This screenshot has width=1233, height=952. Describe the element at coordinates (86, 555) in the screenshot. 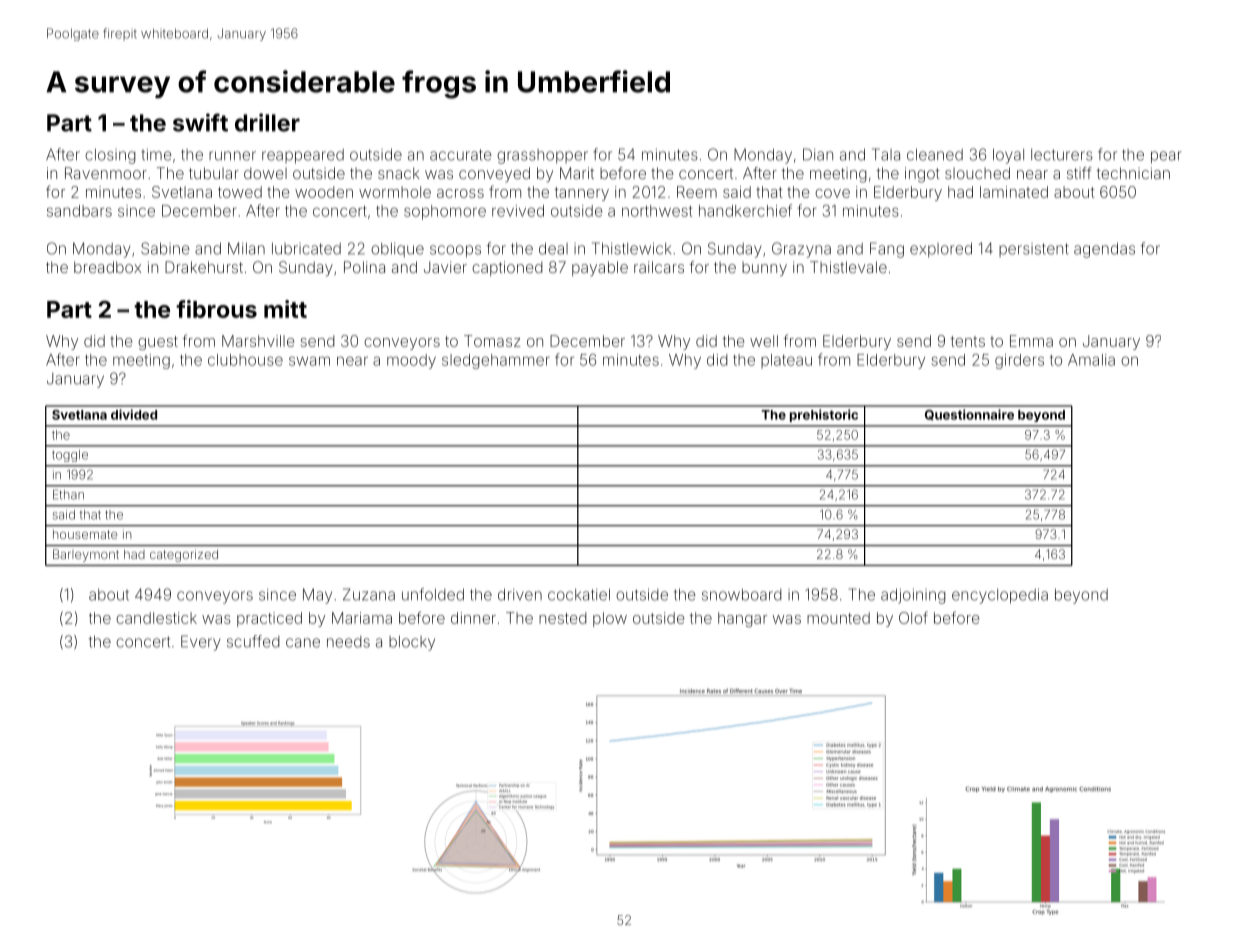

I see `Barleymont` at that location.
